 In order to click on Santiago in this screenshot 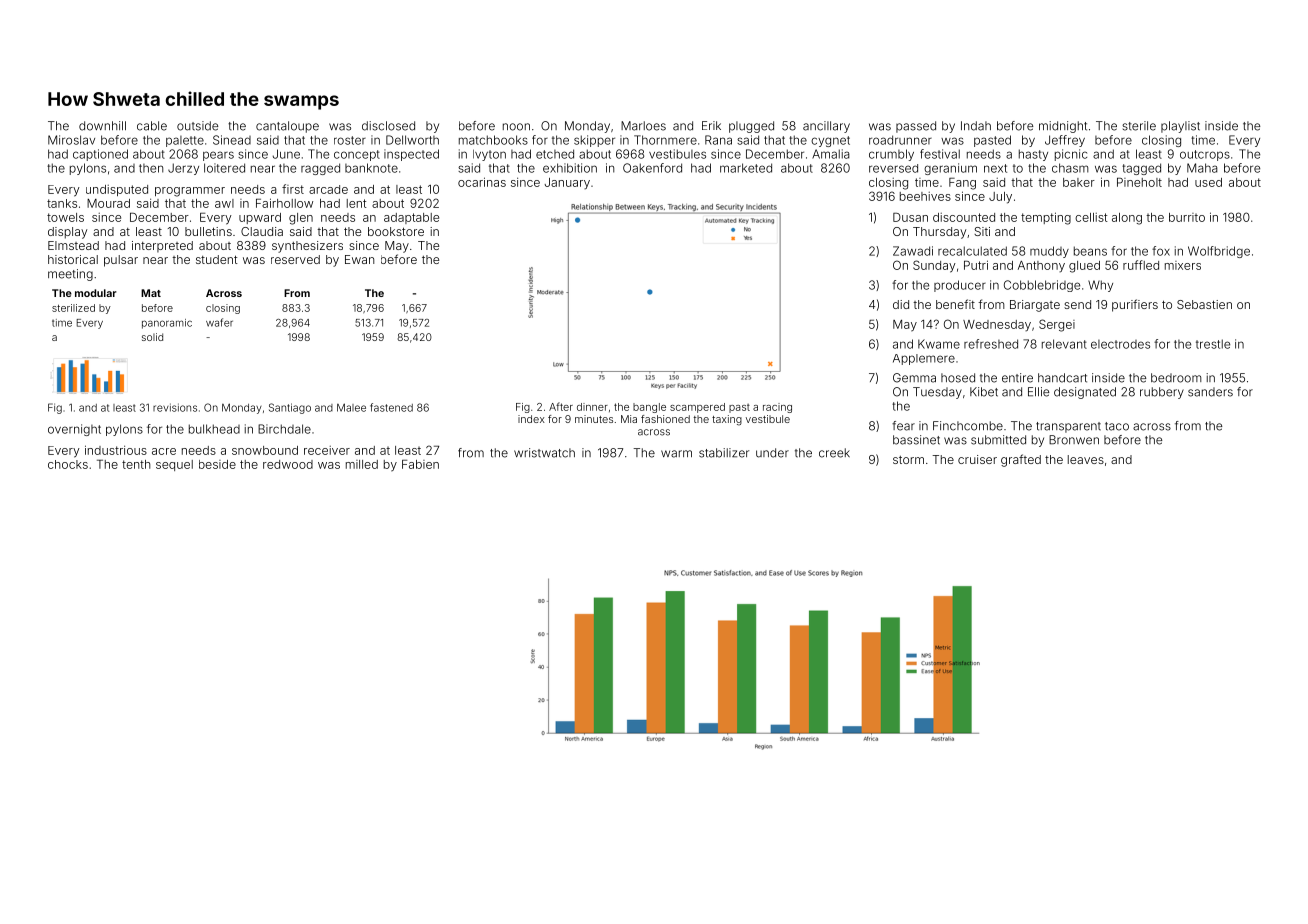, I will do `click(290, 408)`.
